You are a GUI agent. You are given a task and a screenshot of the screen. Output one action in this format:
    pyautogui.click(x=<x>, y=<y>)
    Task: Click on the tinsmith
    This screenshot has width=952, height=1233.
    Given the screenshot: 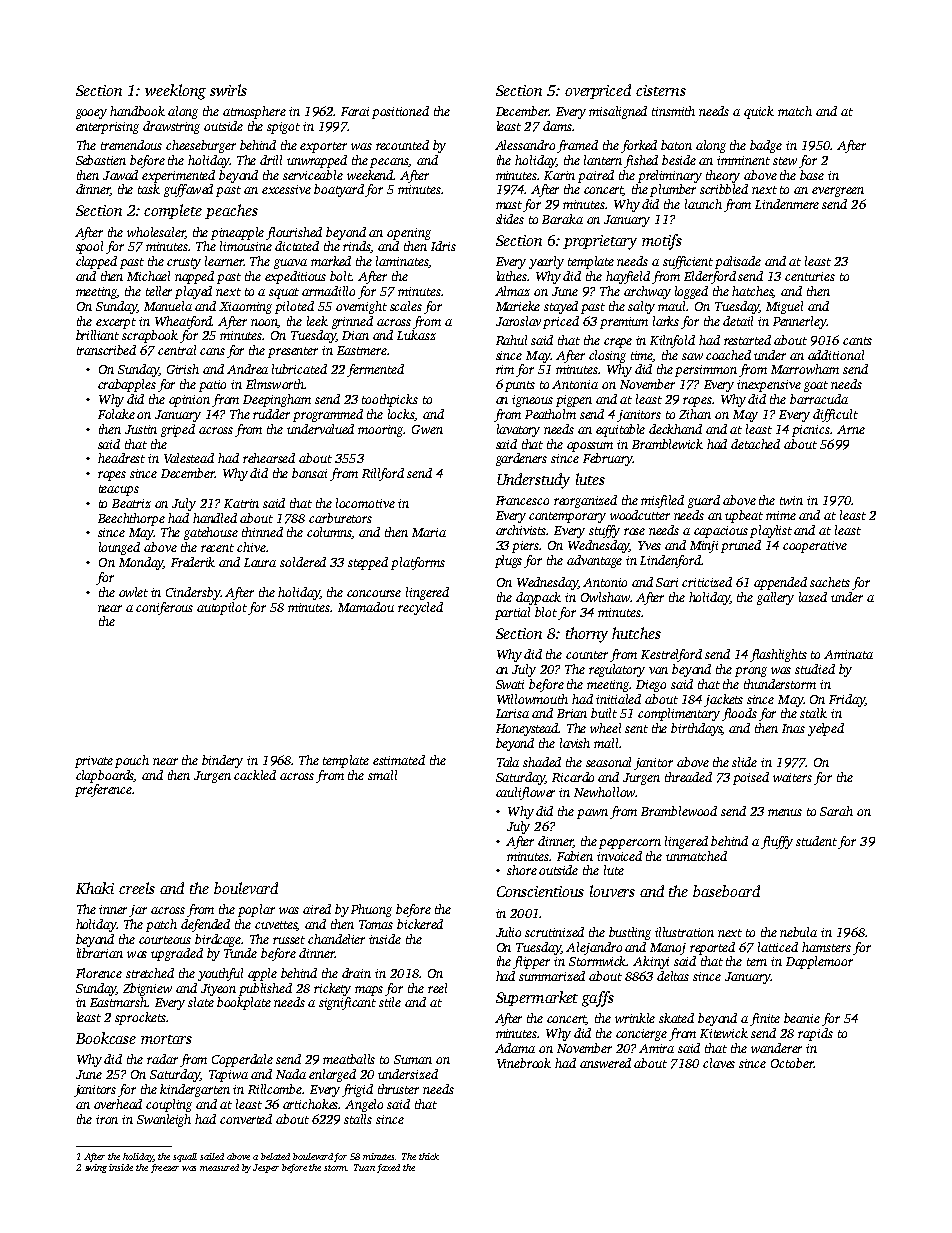 What is the action you would take?
    pyautogui.click(x=673, y=111)
